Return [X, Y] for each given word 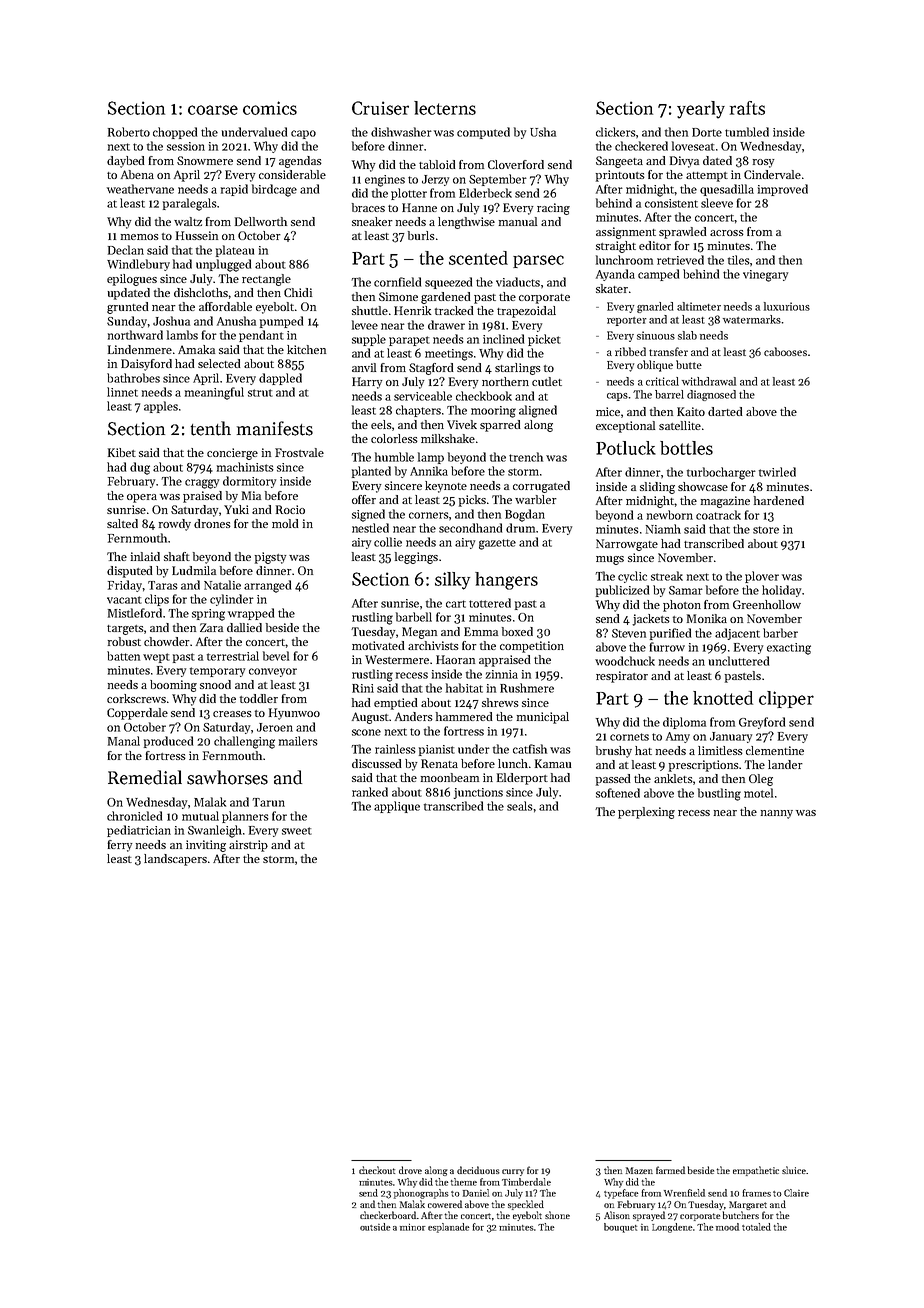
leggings [416, 558]
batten [123, 656]
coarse [213, 110]
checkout [377, 1170]
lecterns [445, 108]
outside [375, 1227]
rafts [747, 108]
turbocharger [721, 473]
